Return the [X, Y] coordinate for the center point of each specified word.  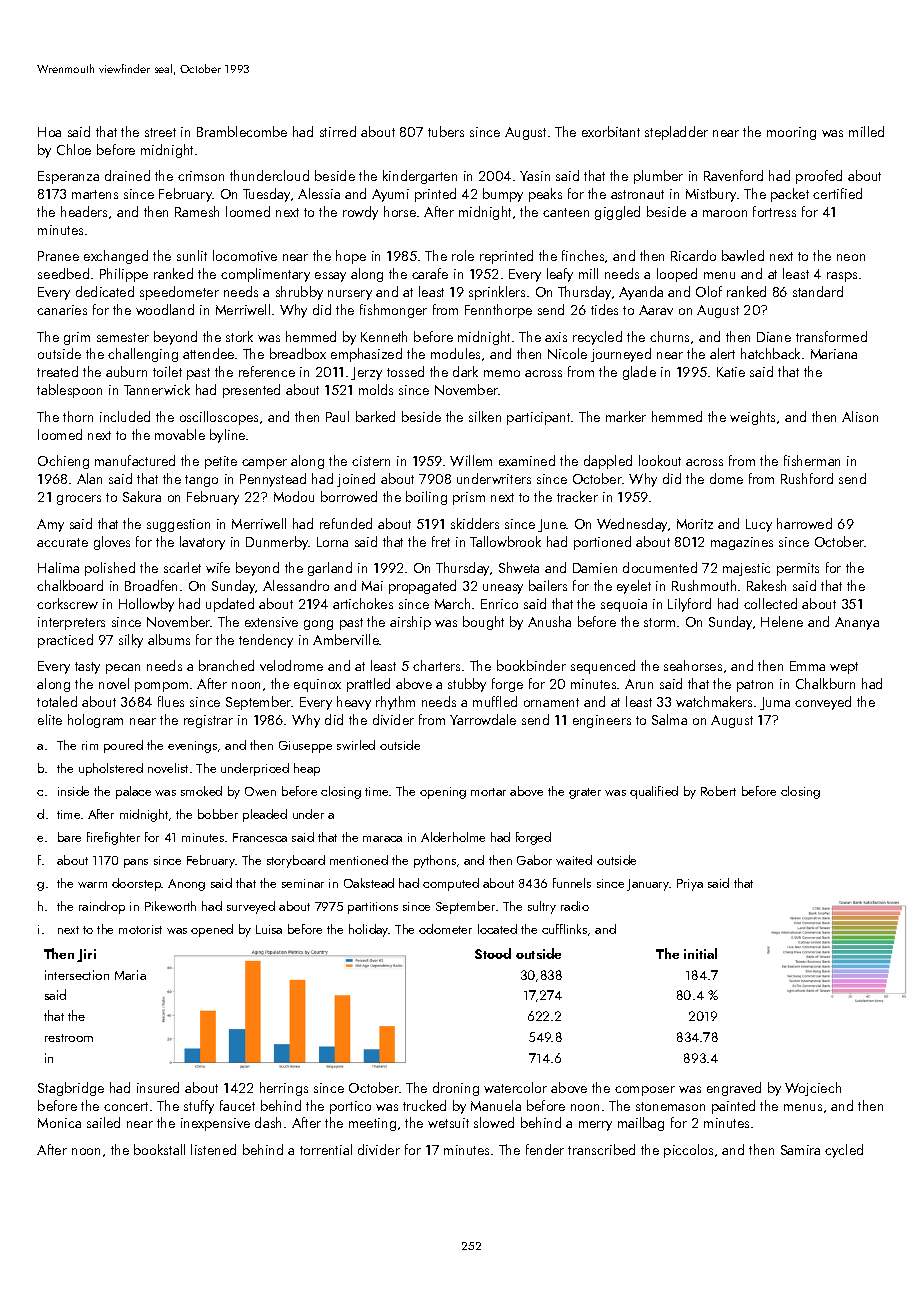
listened [213, 1149]
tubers [446, 131]
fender [545, 1149]
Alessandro [296, 585]
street [160, 132]
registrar [208, 721]
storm [659, 622]
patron [755, 686]
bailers [548, 585]
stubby [467, 685]
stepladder [676, 133]
